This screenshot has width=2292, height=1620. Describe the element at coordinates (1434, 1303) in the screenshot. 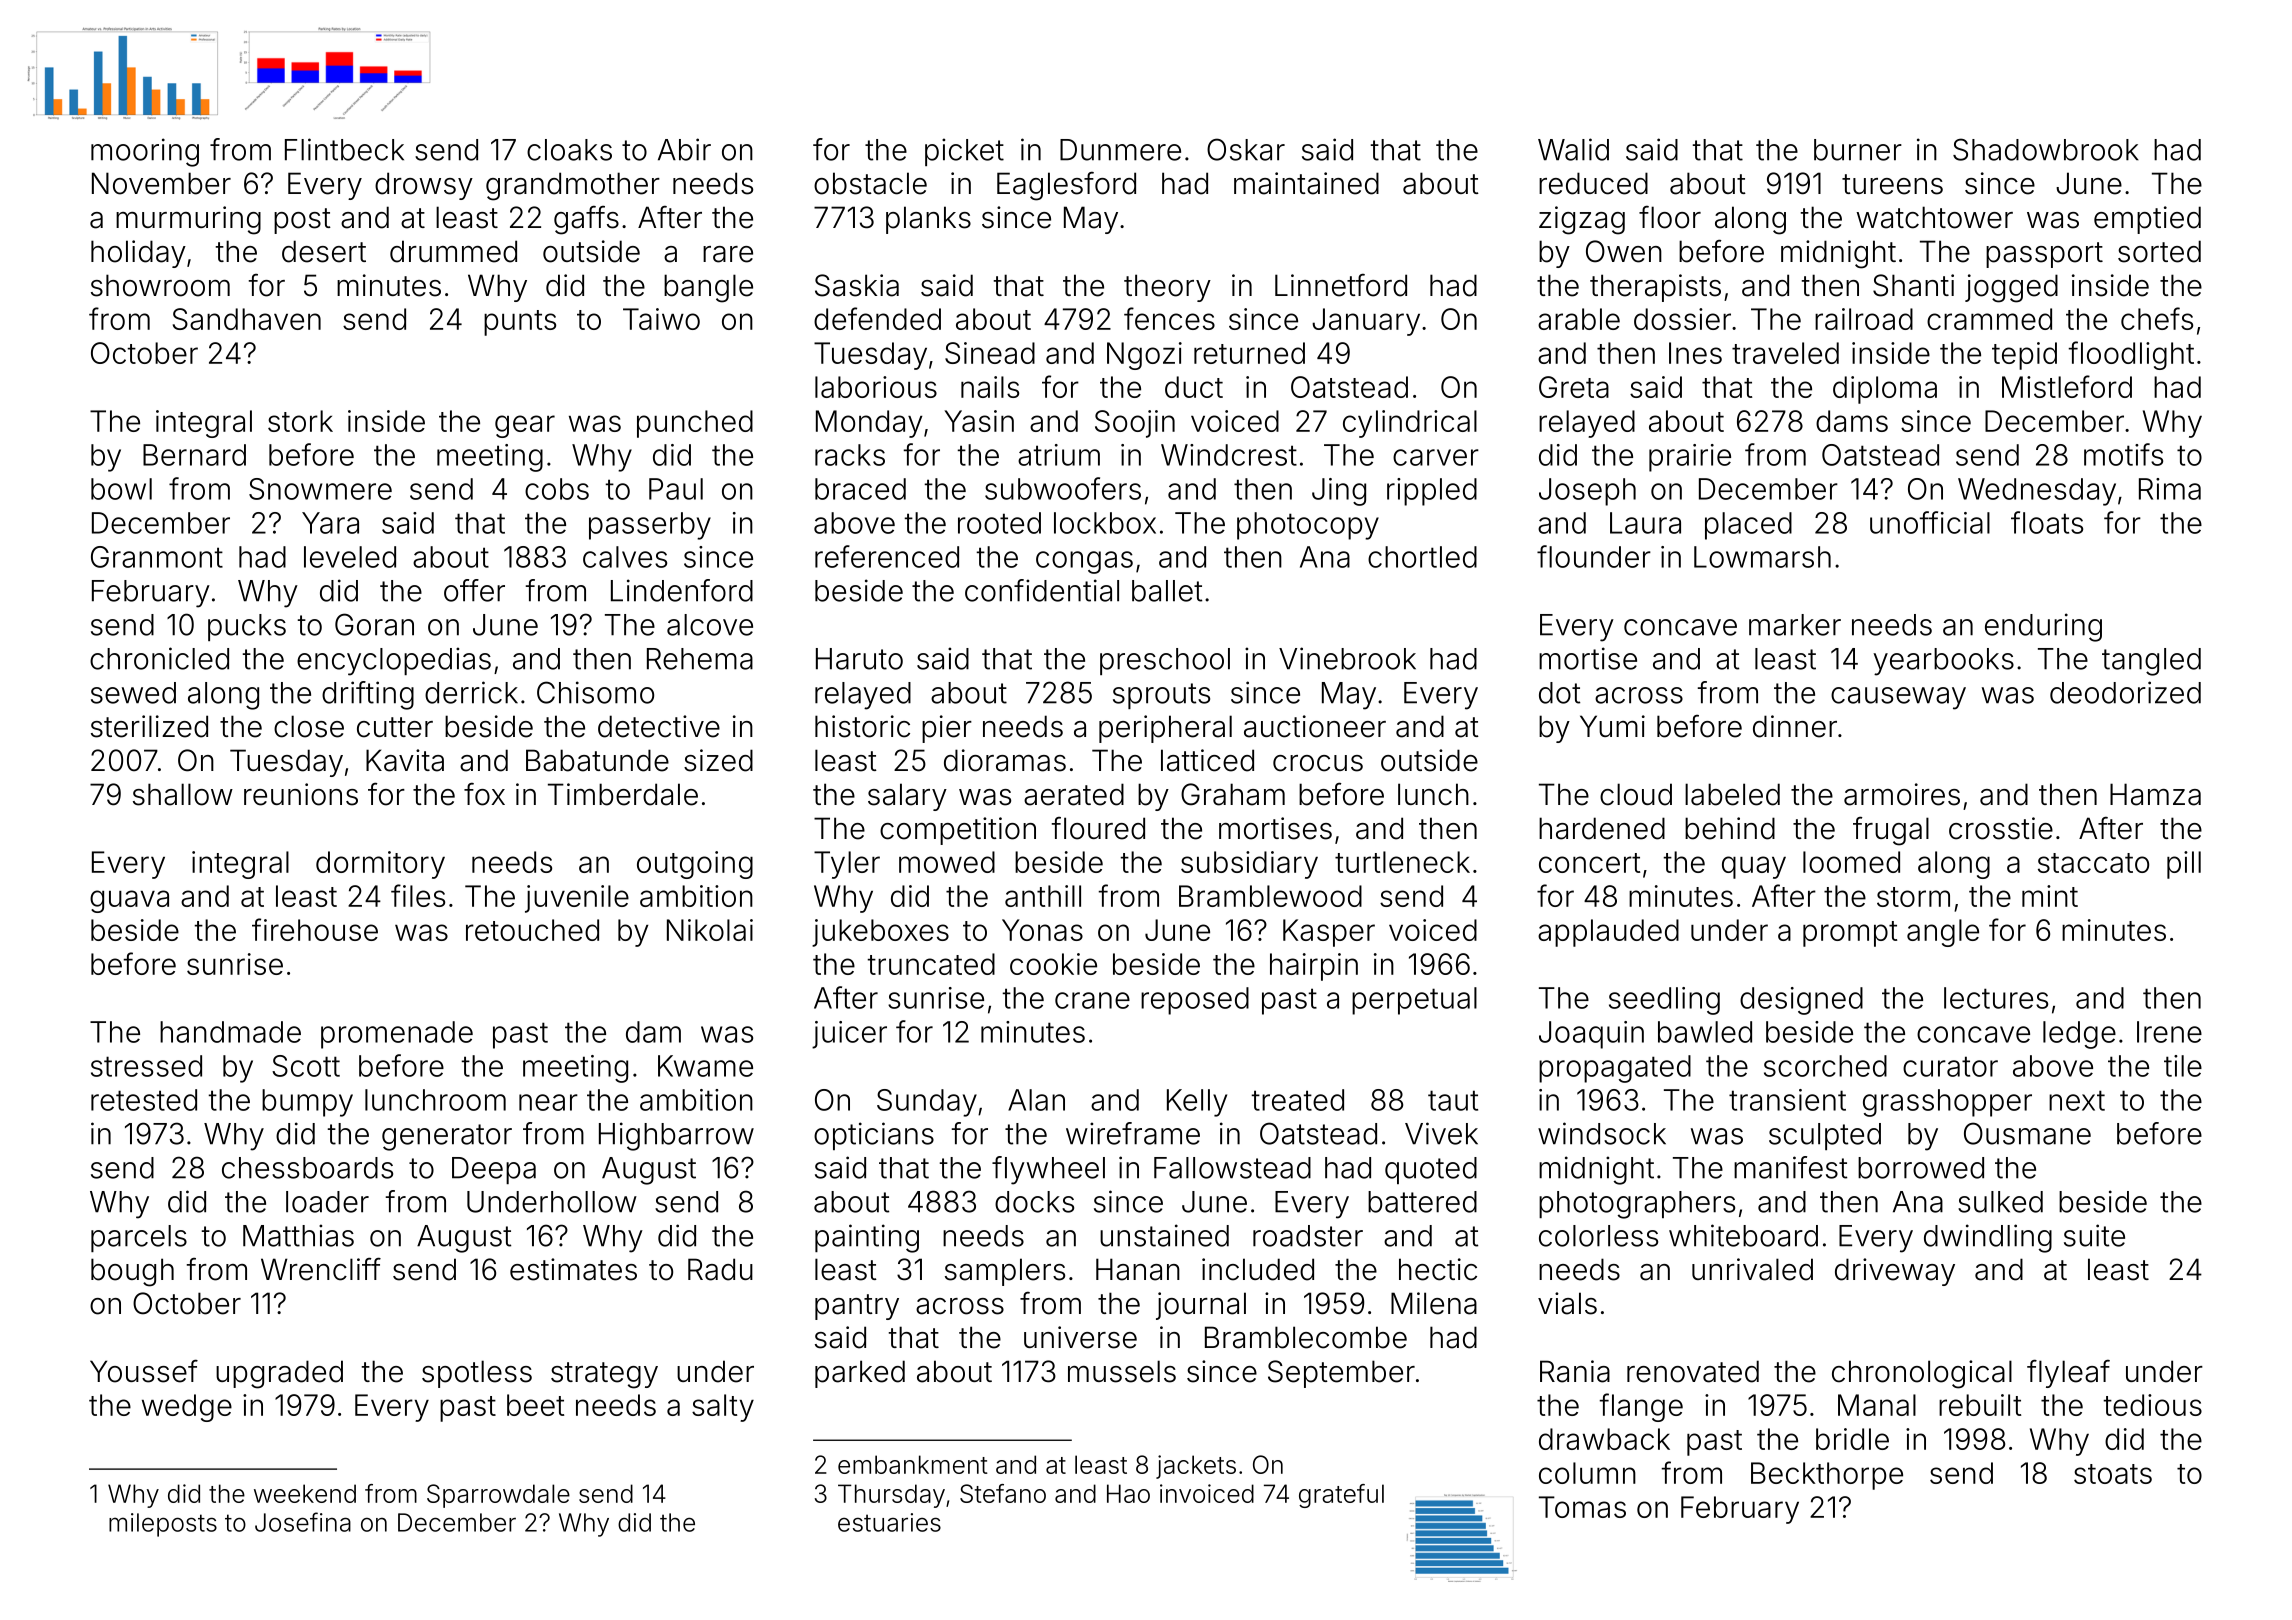

I see `Milena` at that location.
